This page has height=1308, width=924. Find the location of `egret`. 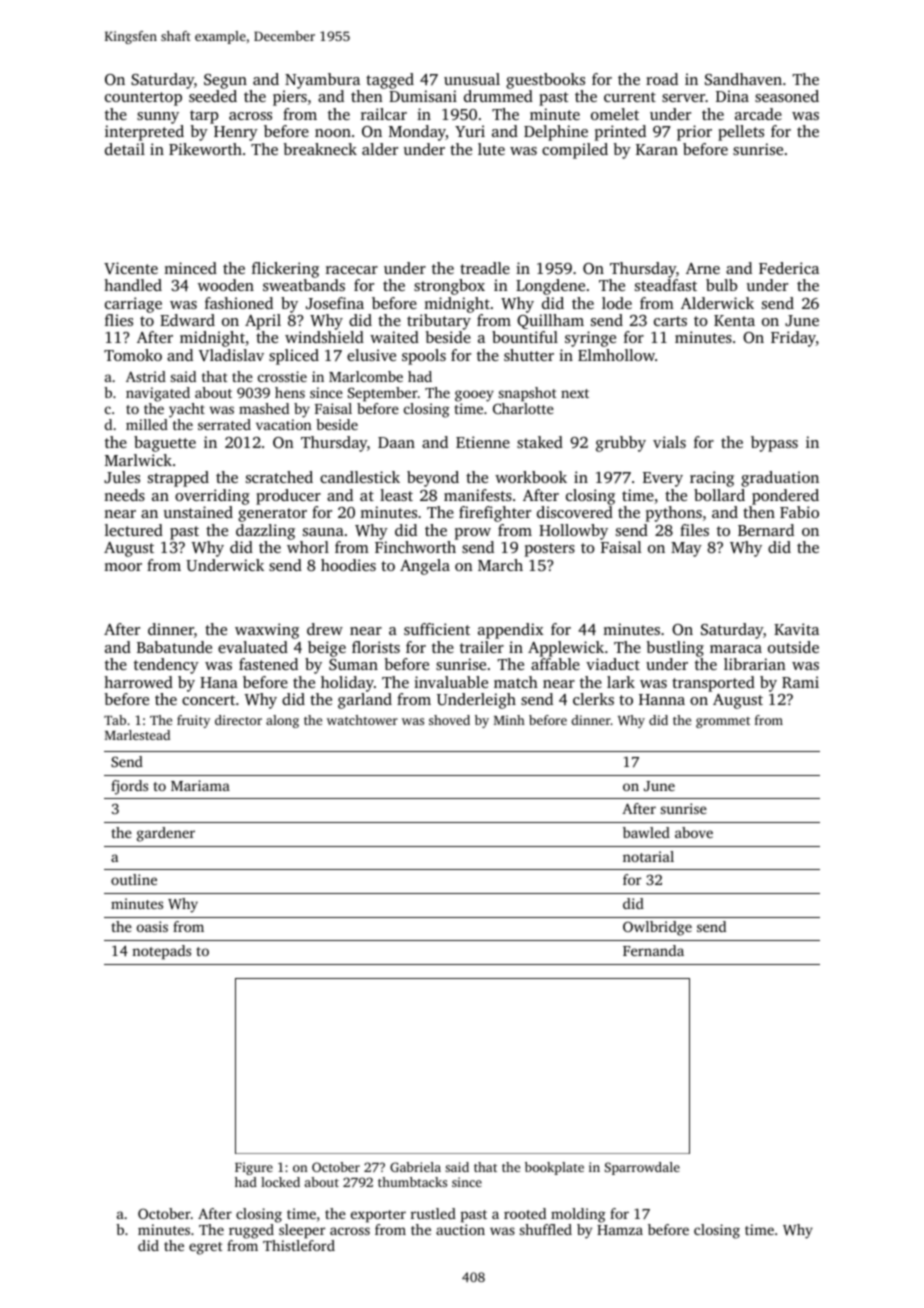

egret is located at coordinates (206, 1248).
